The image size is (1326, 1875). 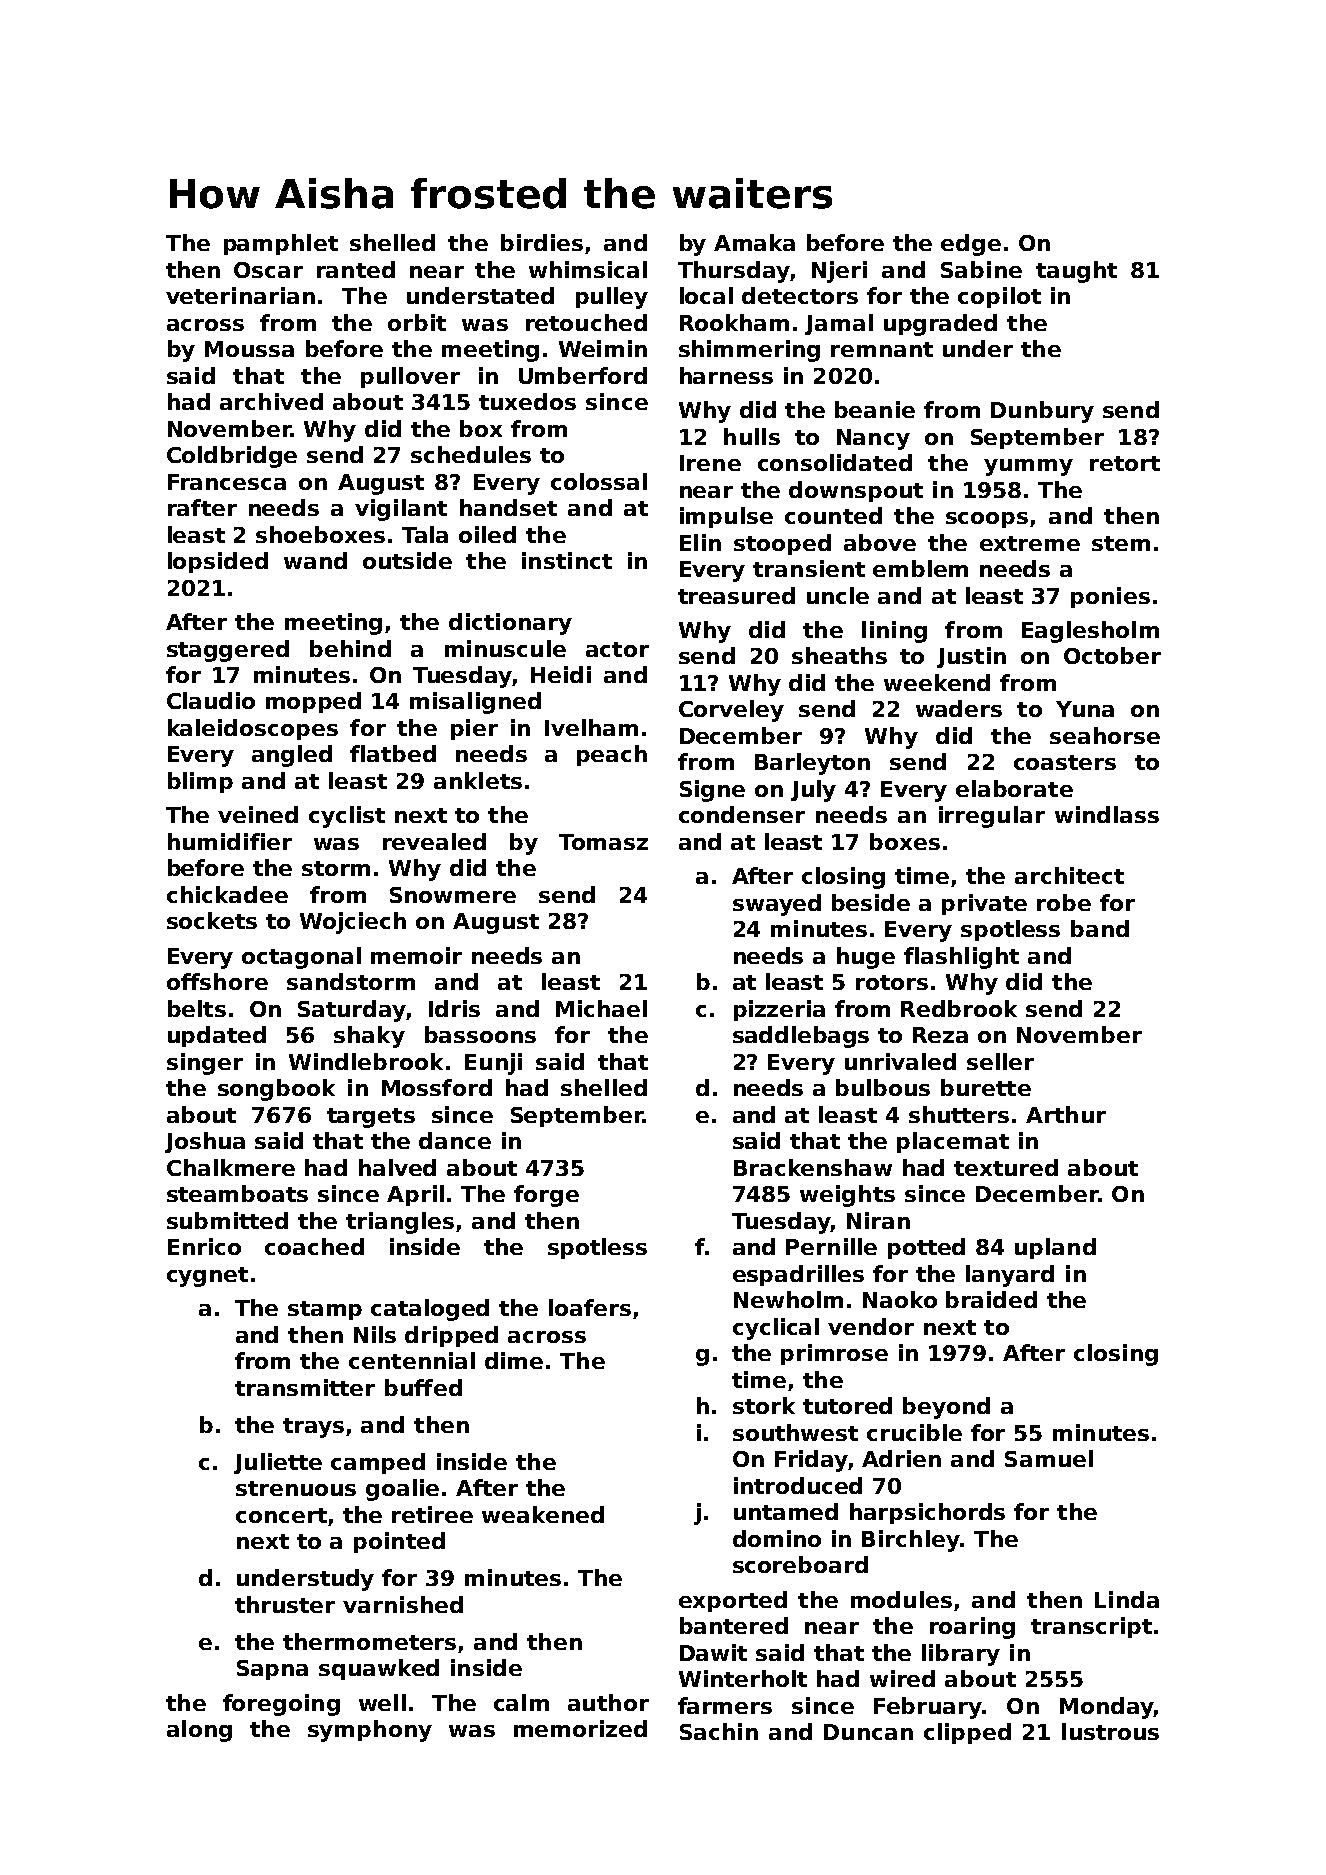 What do you see at coordinates (801, 1037) in the screenshot?
I see `saddlebags` at bounding box center [801, 1037].
